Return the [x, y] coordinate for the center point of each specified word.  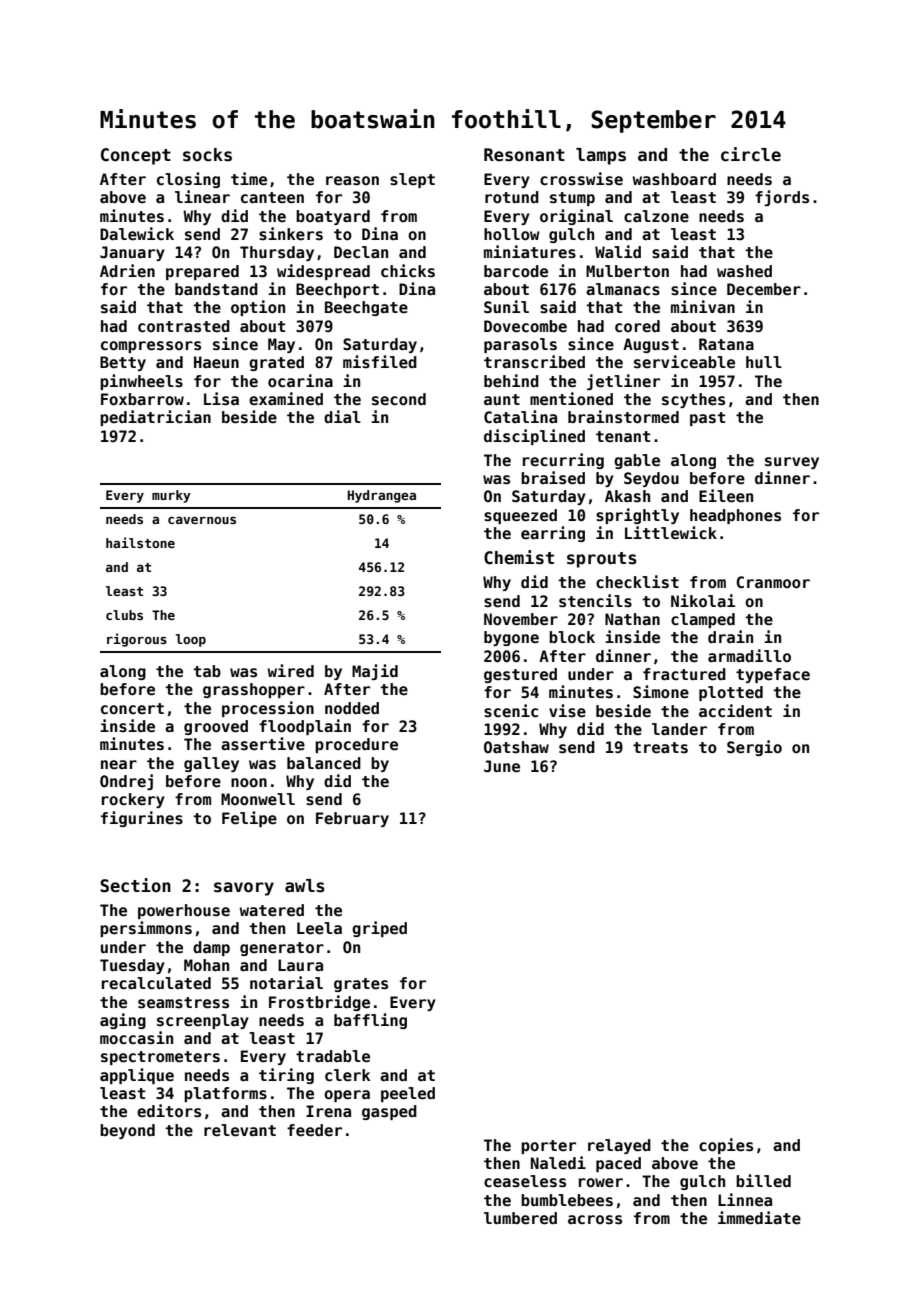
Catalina [520, 416]
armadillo [749, 655]
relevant [240, 1130]
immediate [759, 1218]
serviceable [684, 362]
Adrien [127, 270]
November [521, 619]
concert [132, 708]
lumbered [520, 1218]
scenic [511, 711]
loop [191, 640]
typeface [773, 675]
